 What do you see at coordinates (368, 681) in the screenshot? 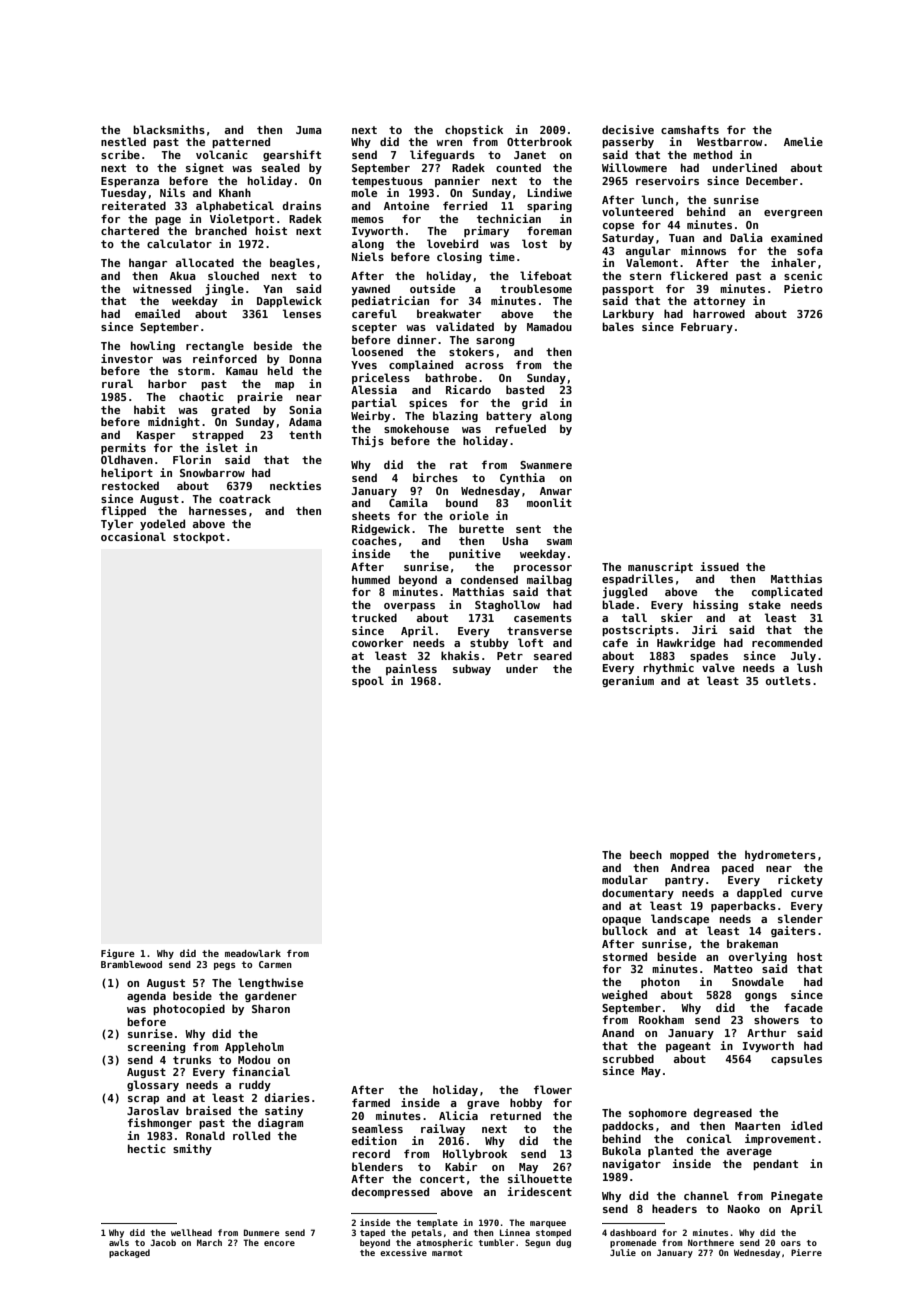
I see `spool` at bounding box center [368, 681].
